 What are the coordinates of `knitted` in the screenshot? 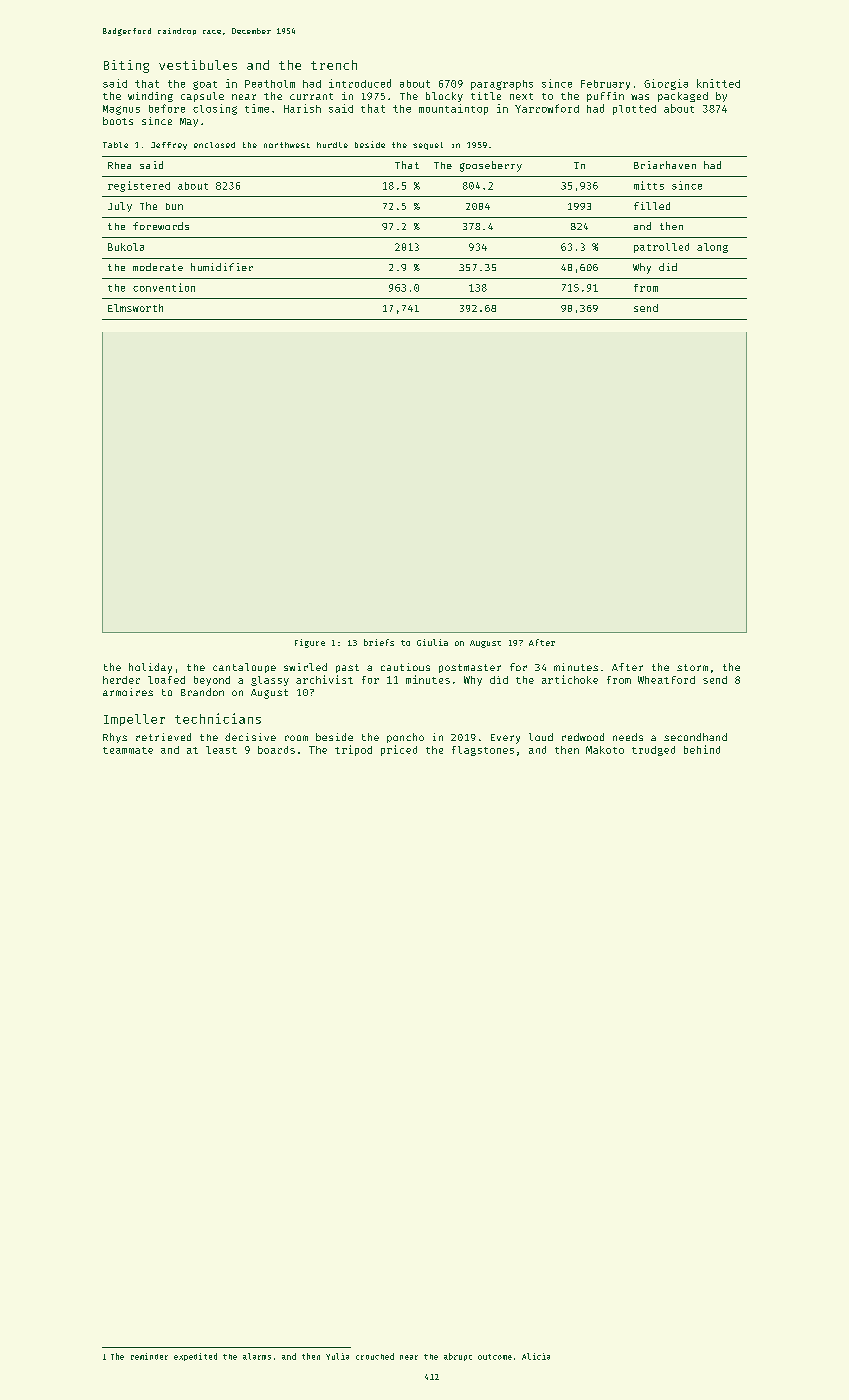 It's located at (718, 83).
